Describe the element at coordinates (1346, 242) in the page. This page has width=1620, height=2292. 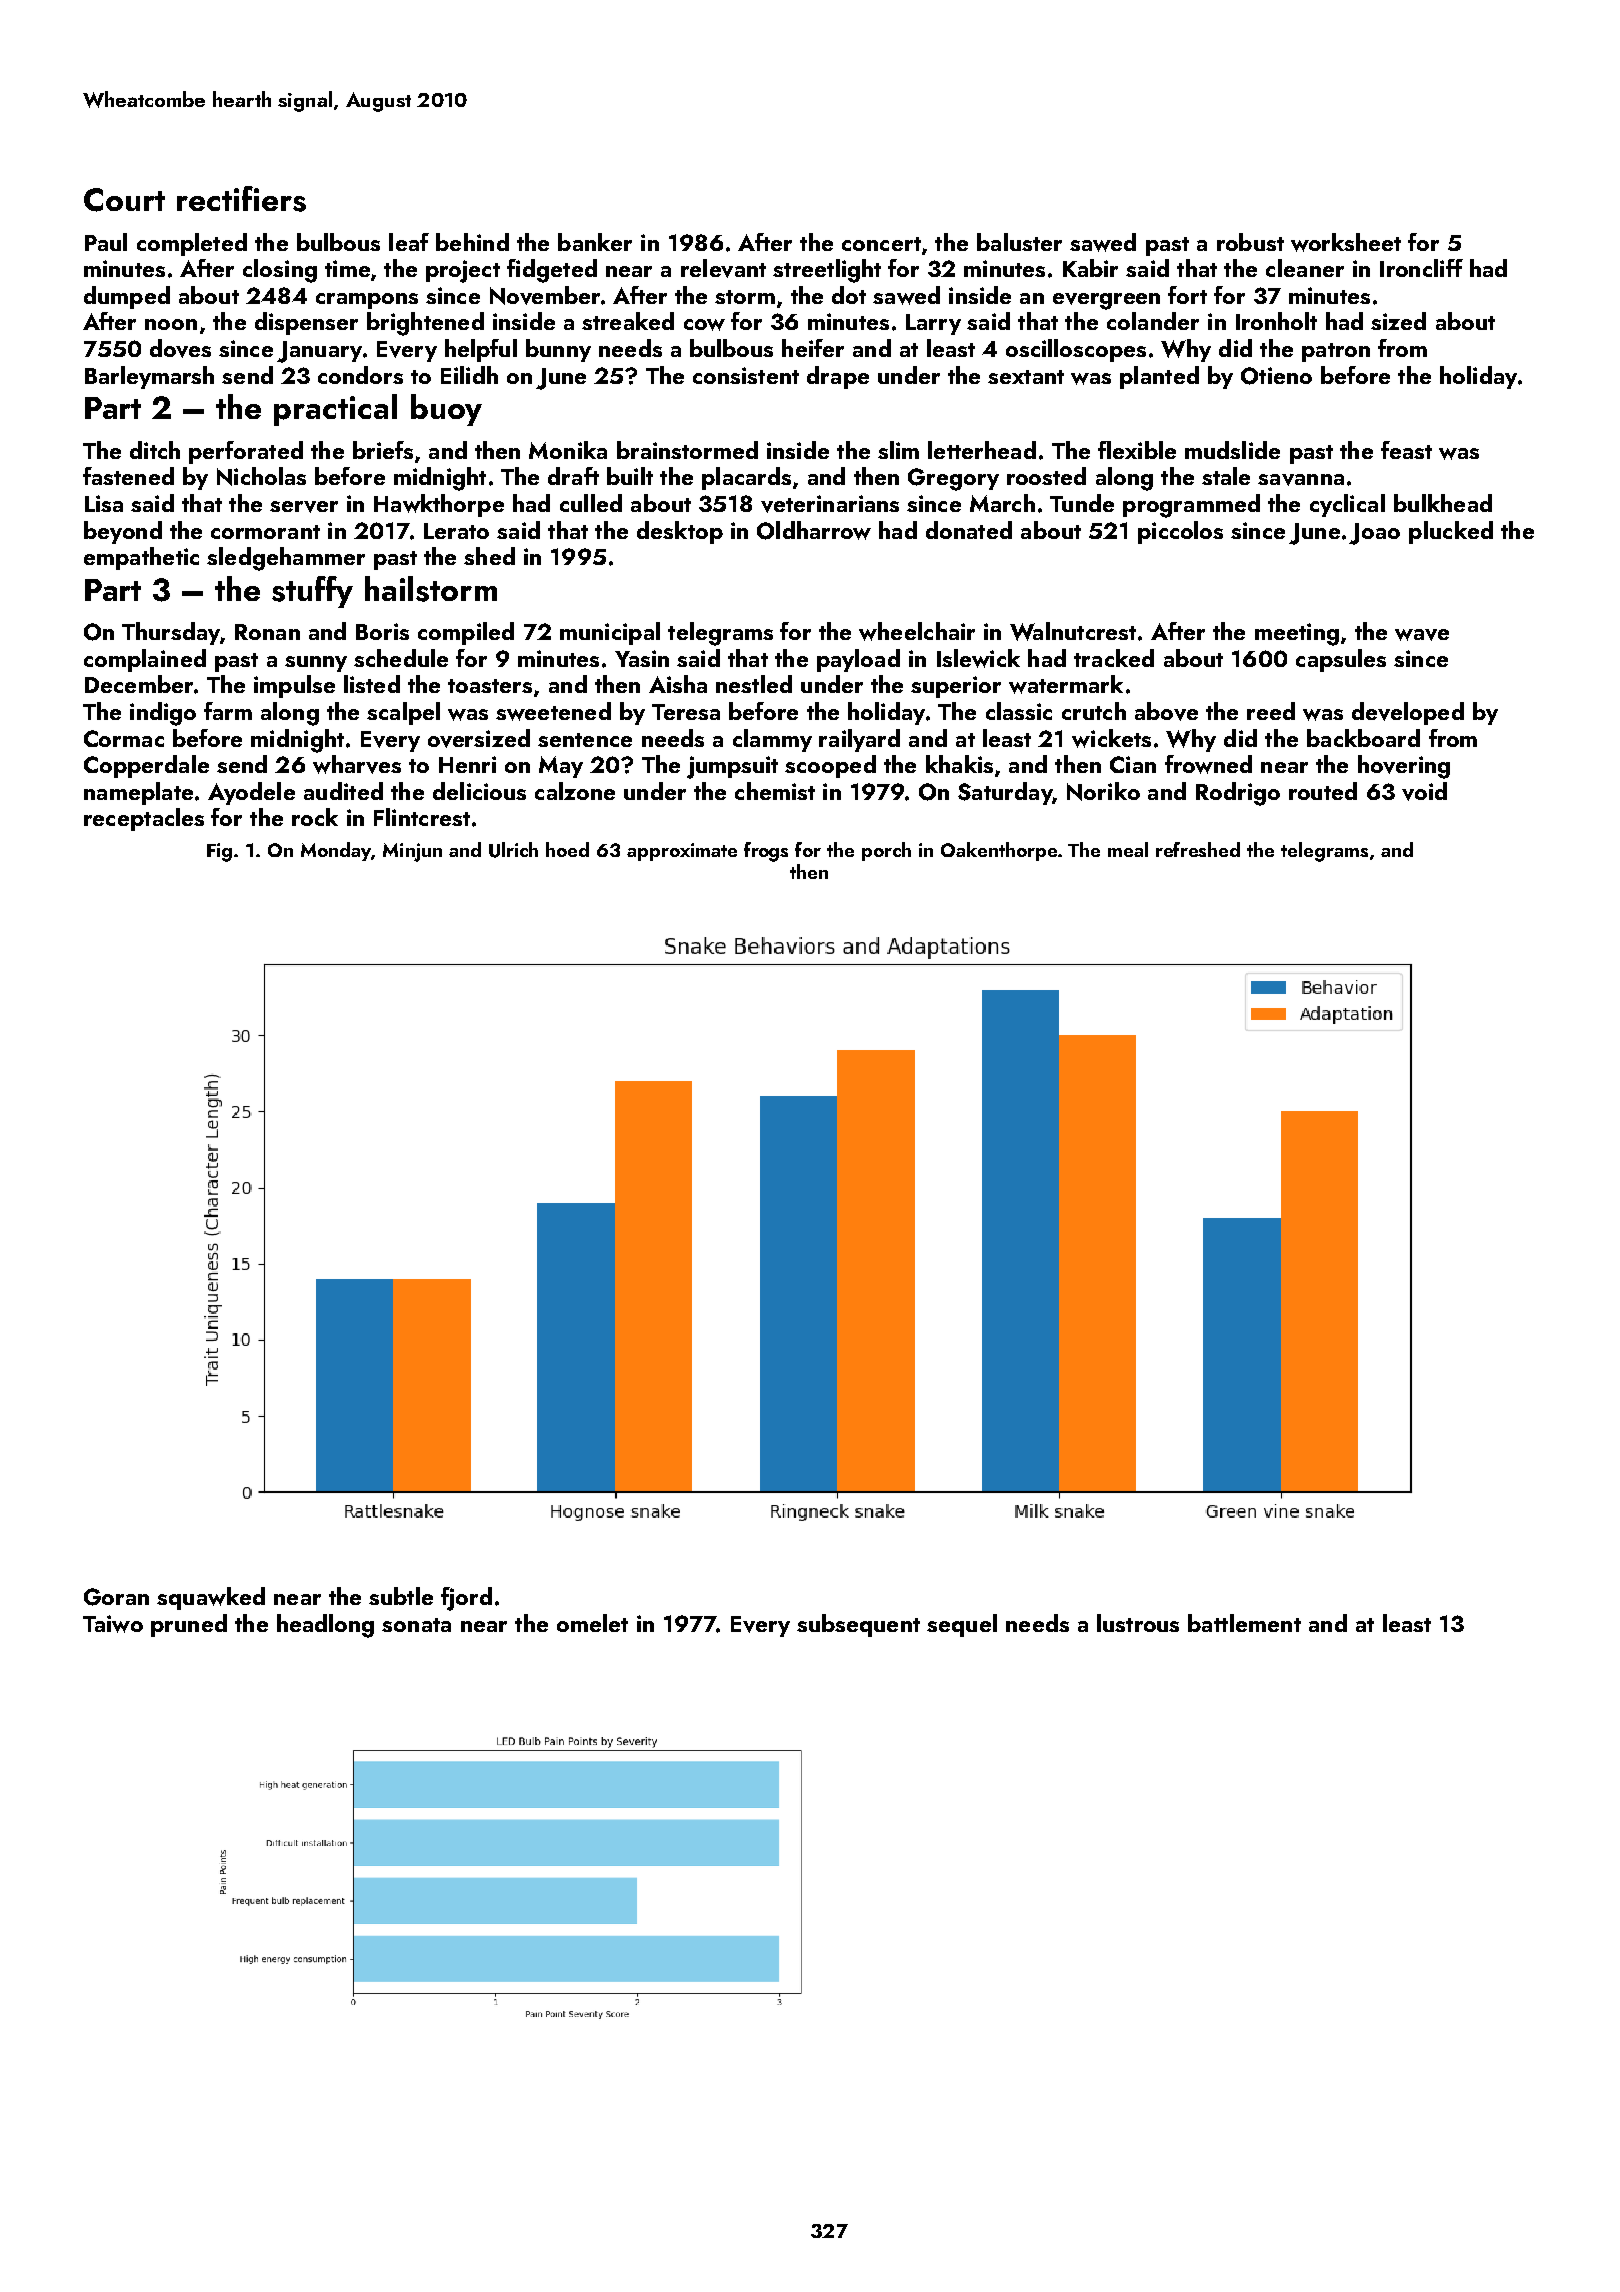
I see `worksheet` at that location.
